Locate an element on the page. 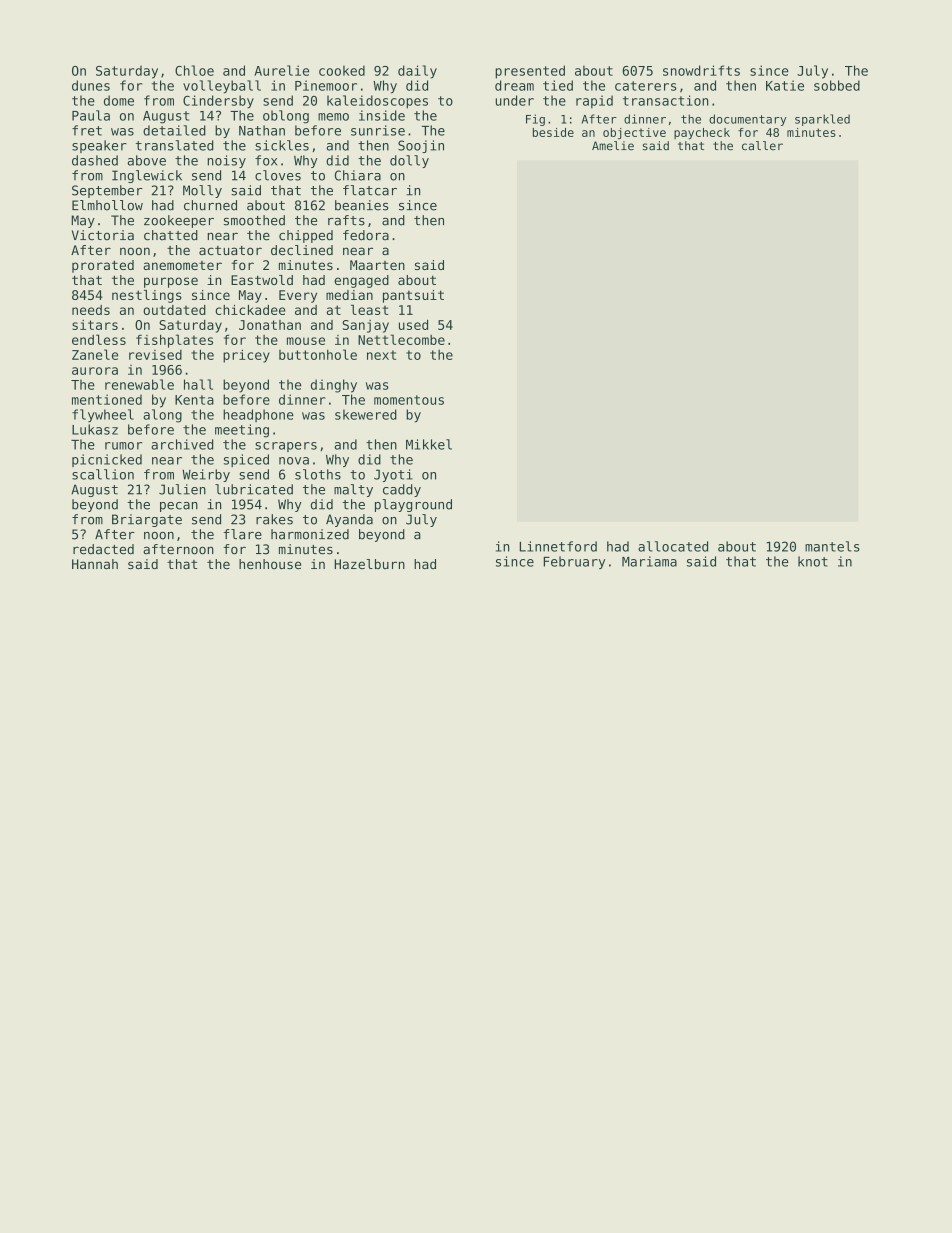 The image size is (952, 1233). playground is located at coordinates (413, 505).
